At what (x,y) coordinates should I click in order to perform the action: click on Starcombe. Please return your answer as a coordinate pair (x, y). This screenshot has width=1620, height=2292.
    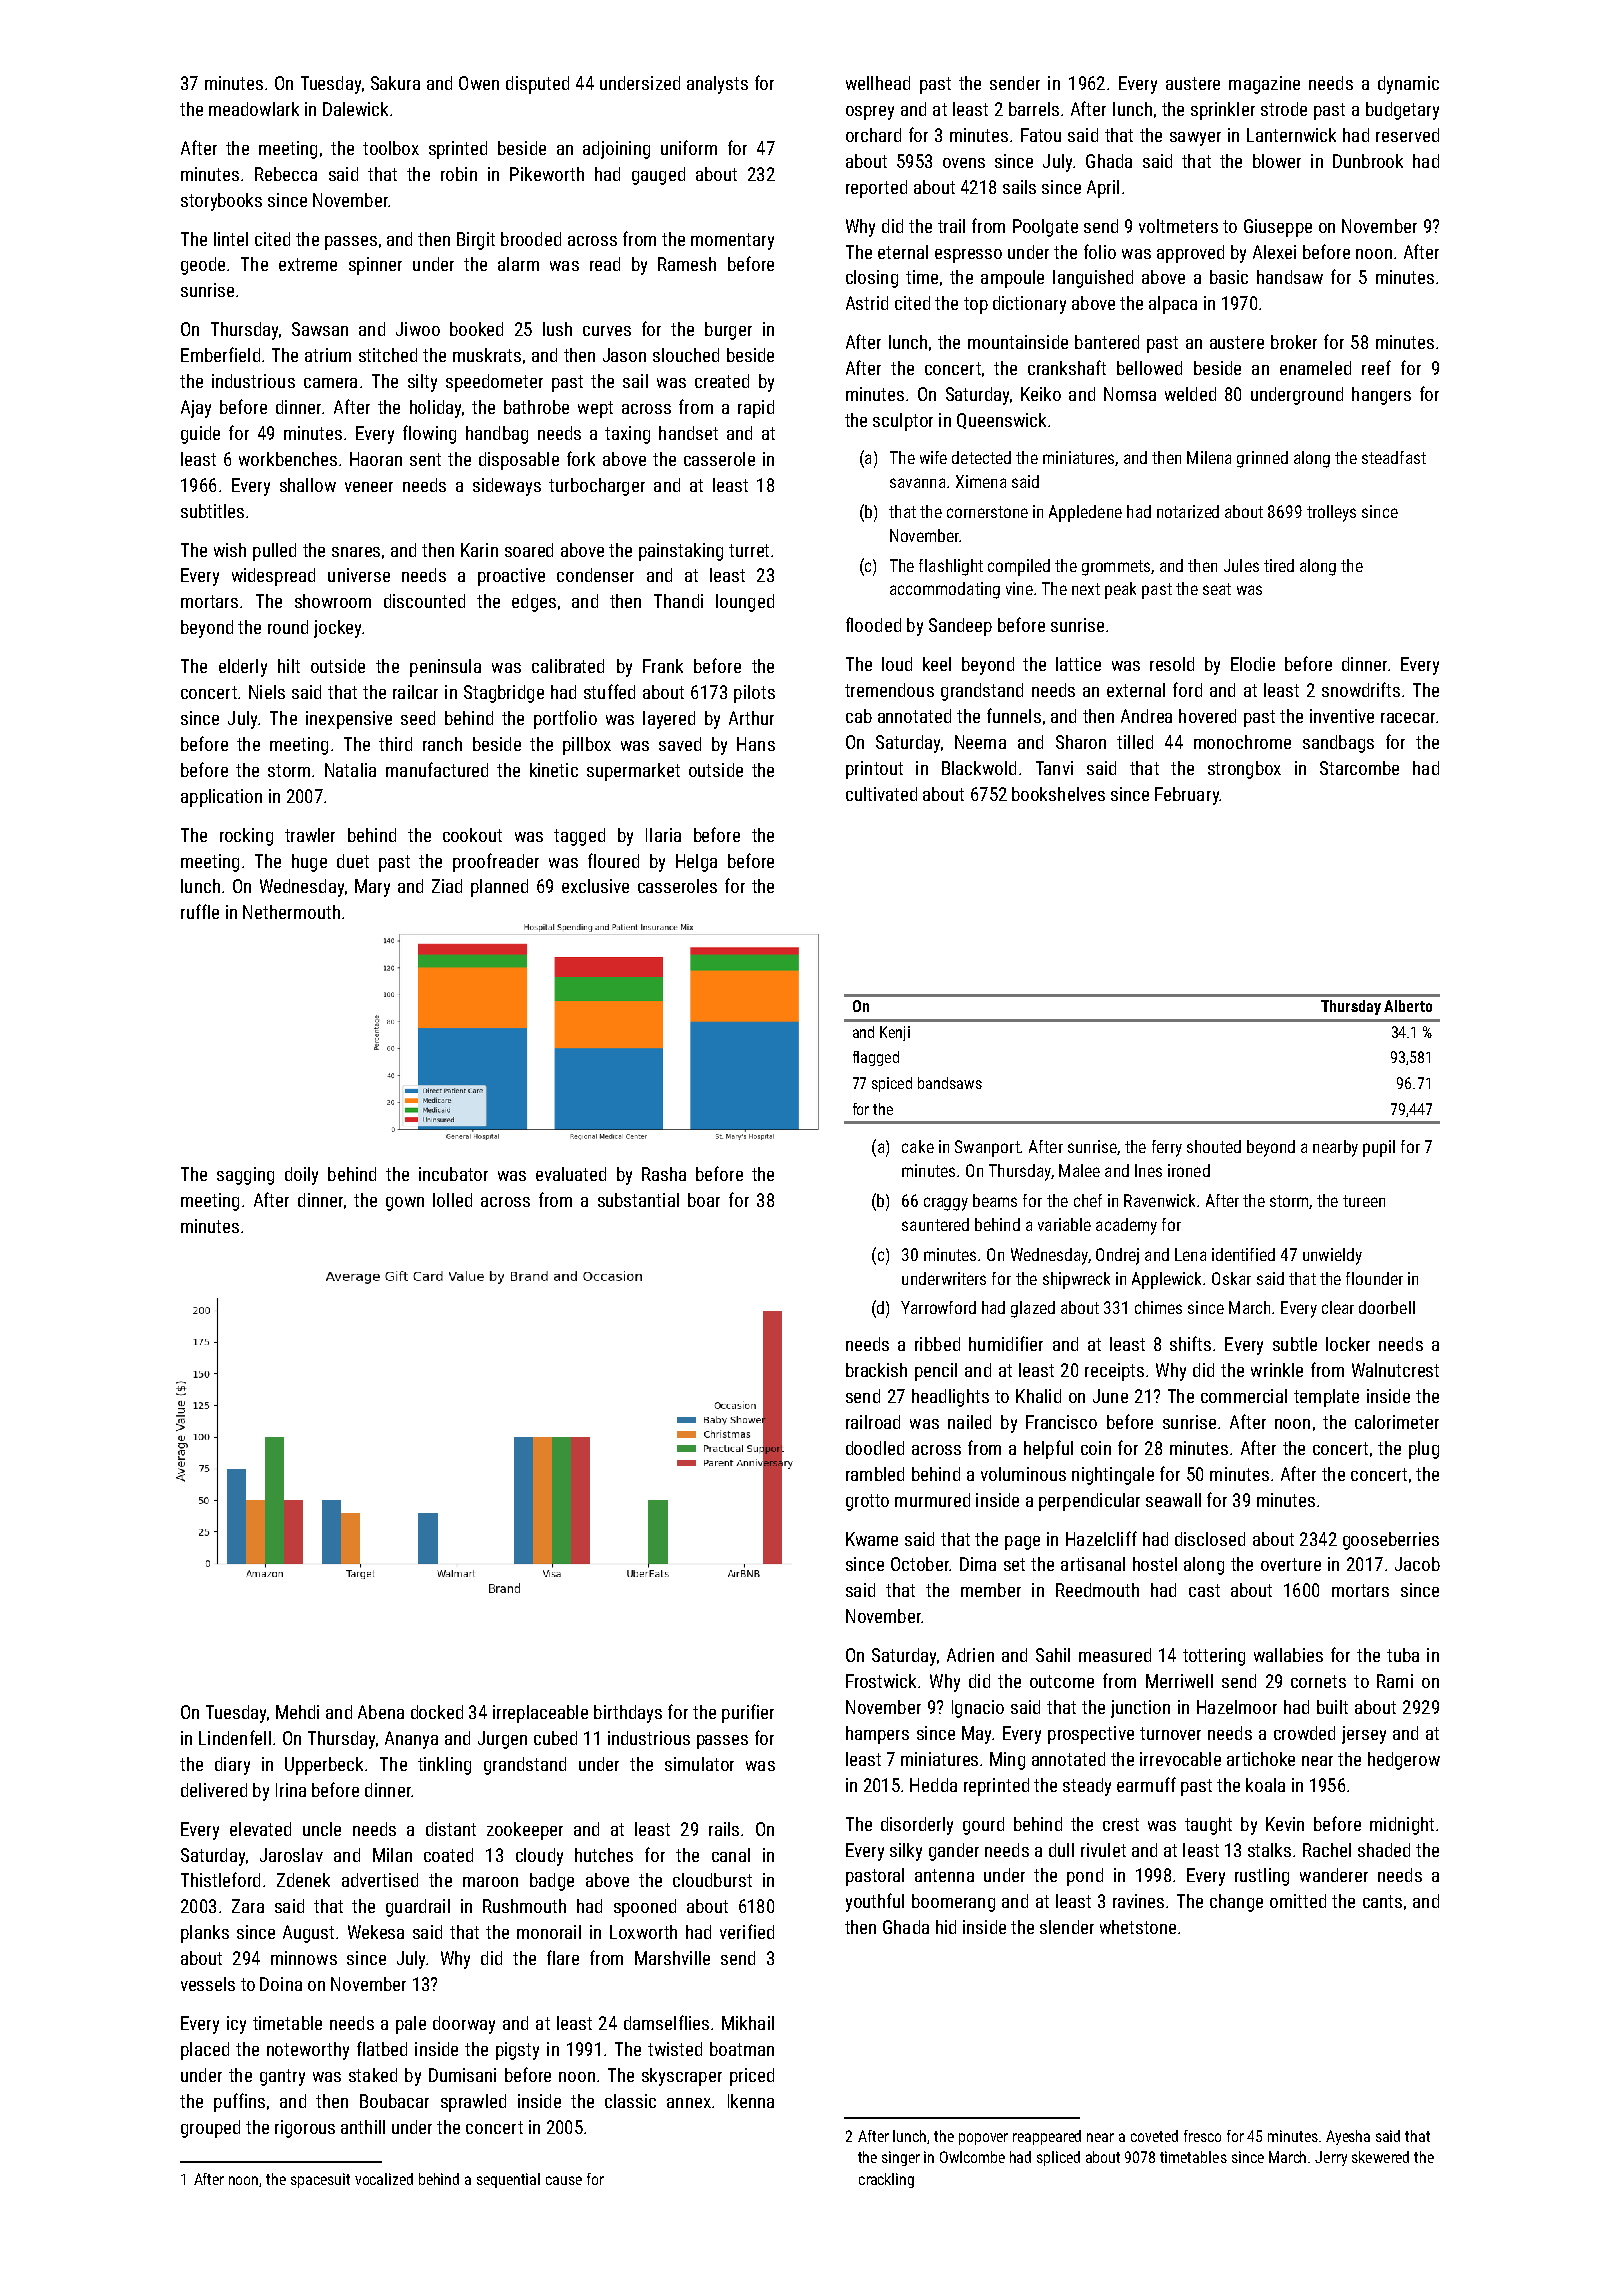
    Looking at the image, I should click on (1359, 768).
